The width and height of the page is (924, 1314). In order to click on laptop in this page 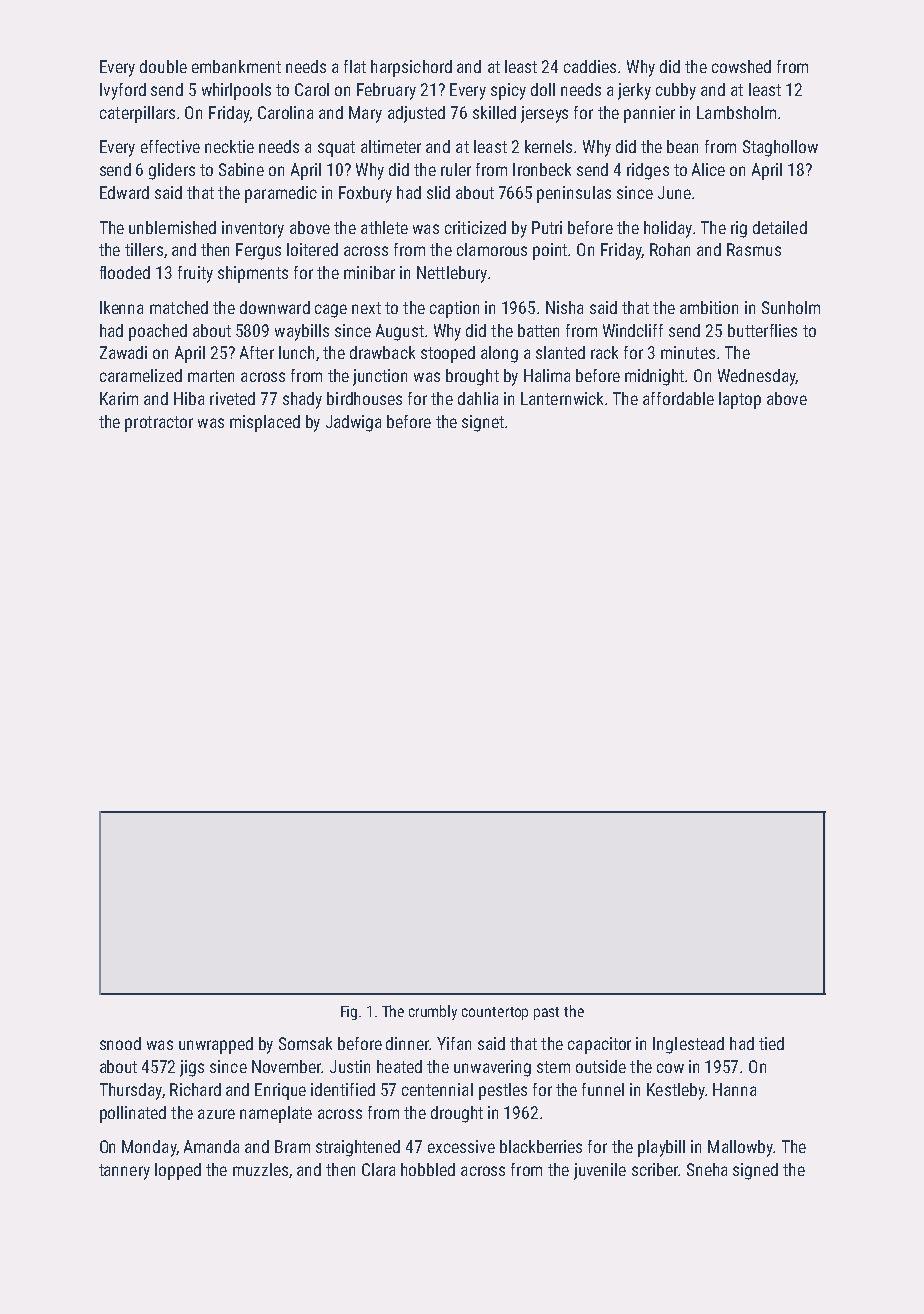, I will do `click(740, 400)`.
